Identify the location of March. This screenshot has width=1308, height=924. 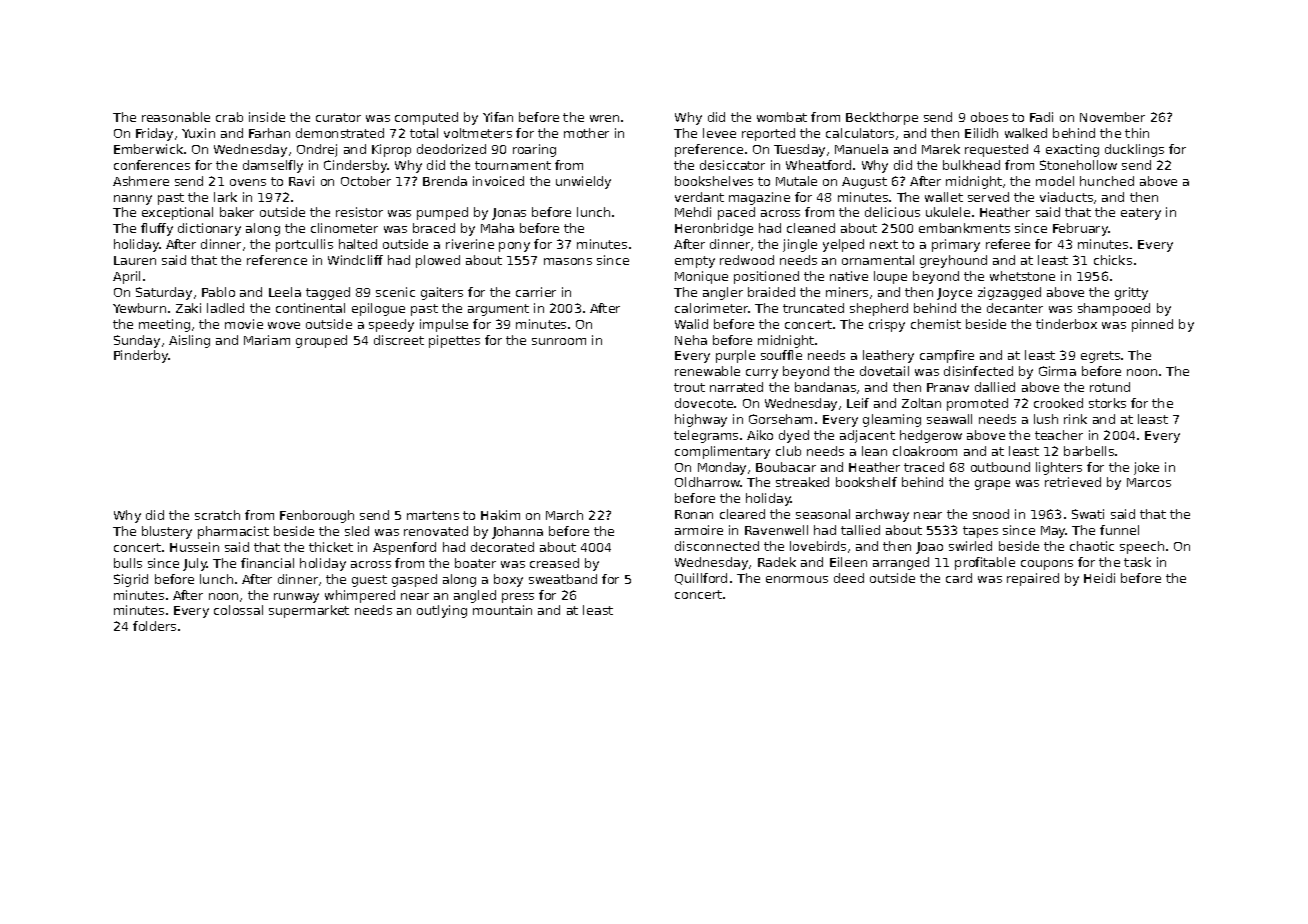
(564, 515).
